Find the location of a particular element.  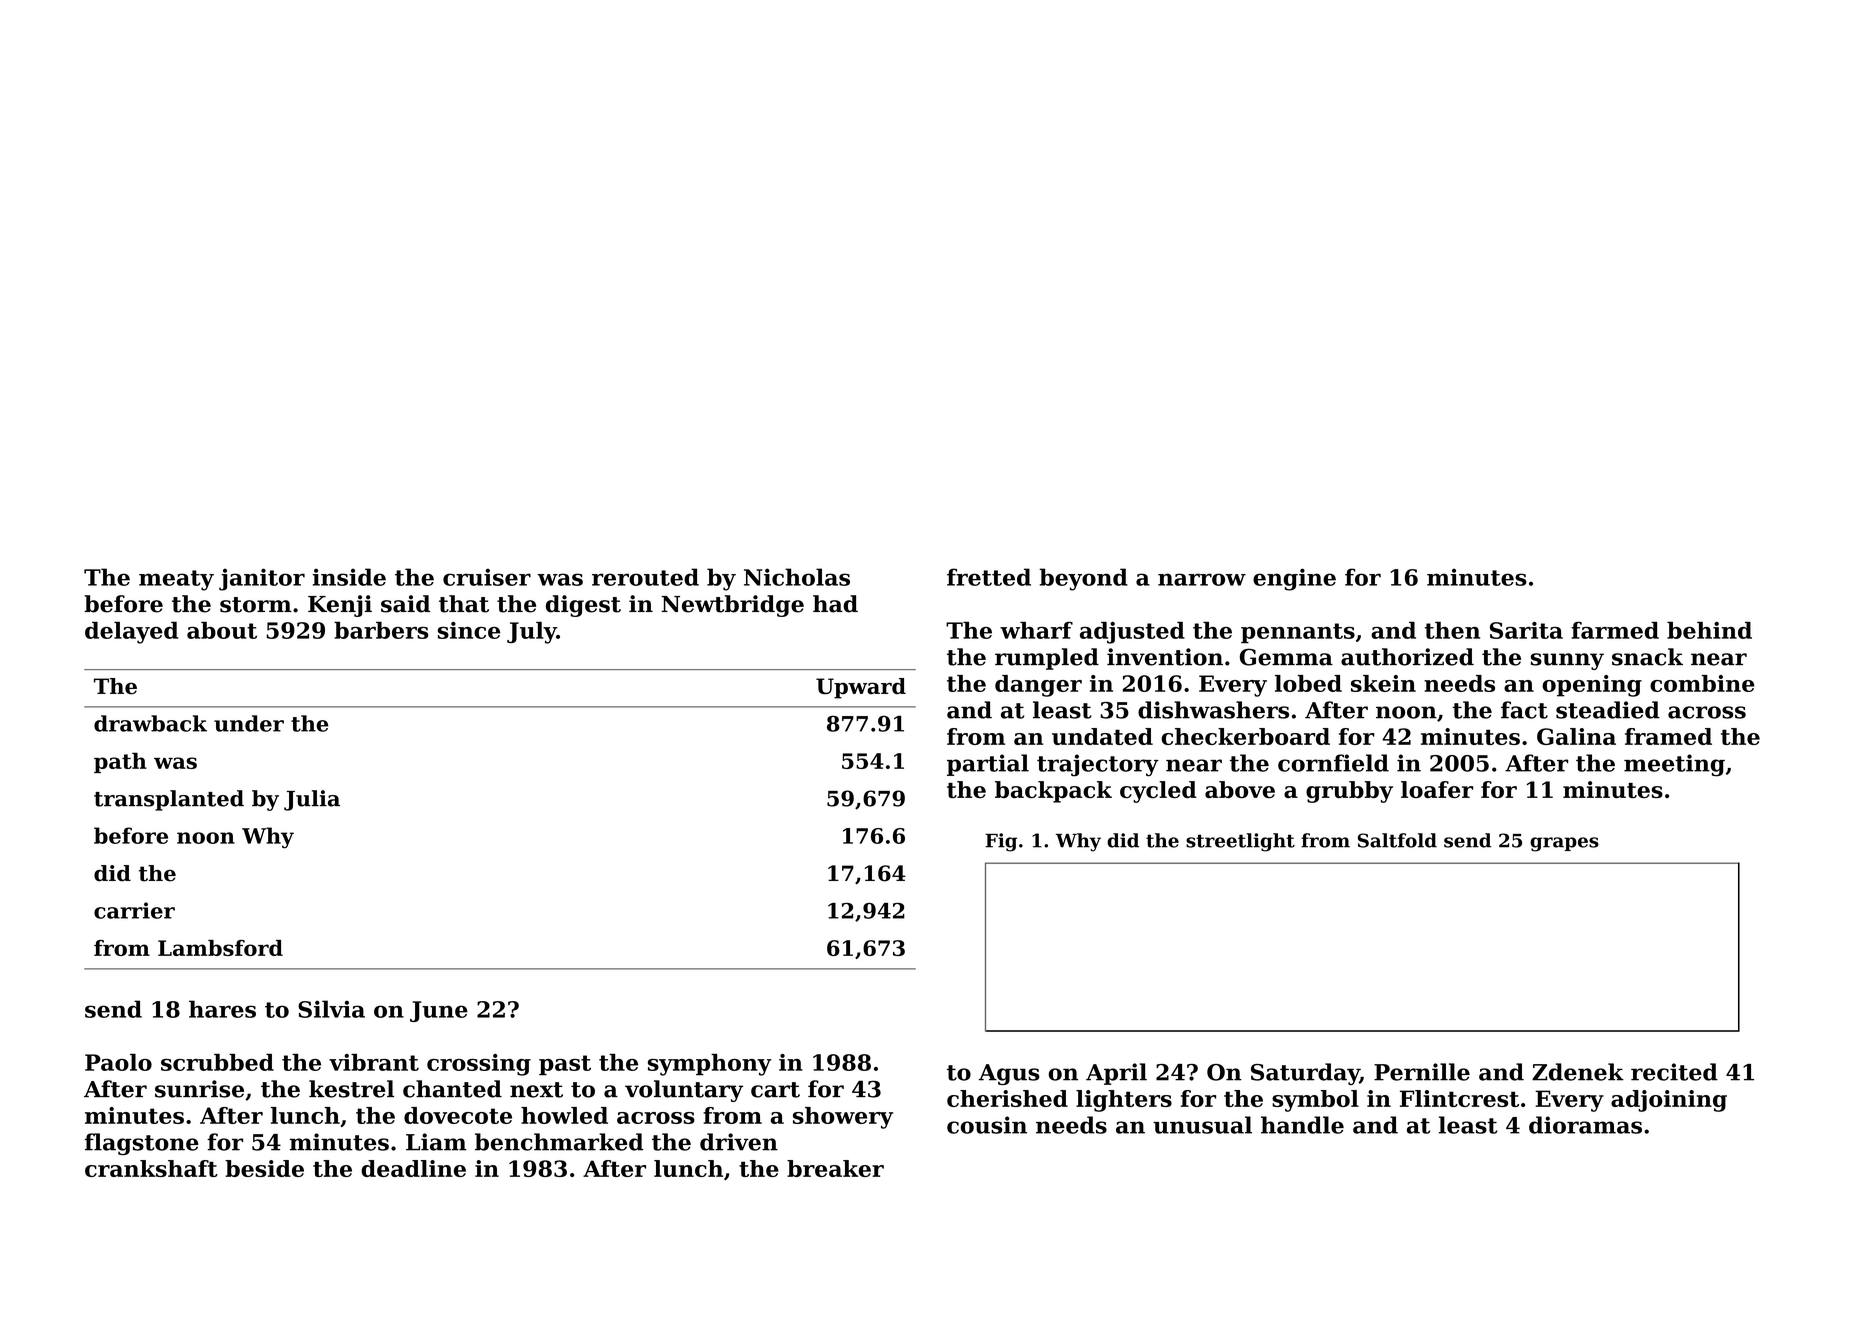

grapes is located at coordinates (1564, 844).
